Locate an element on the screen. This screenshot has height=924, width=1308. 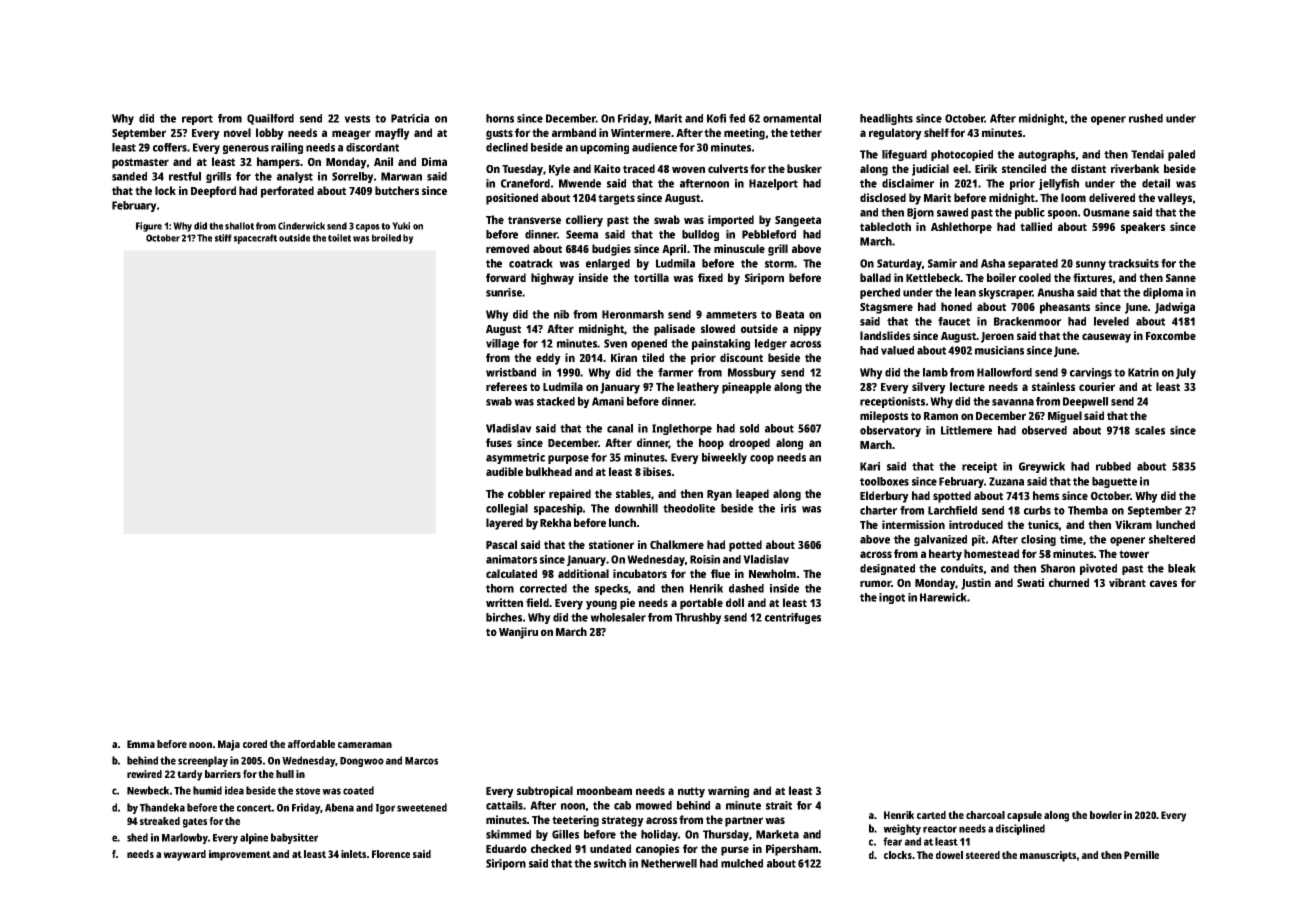
fixtures is located at coordinates (1092, 277).
